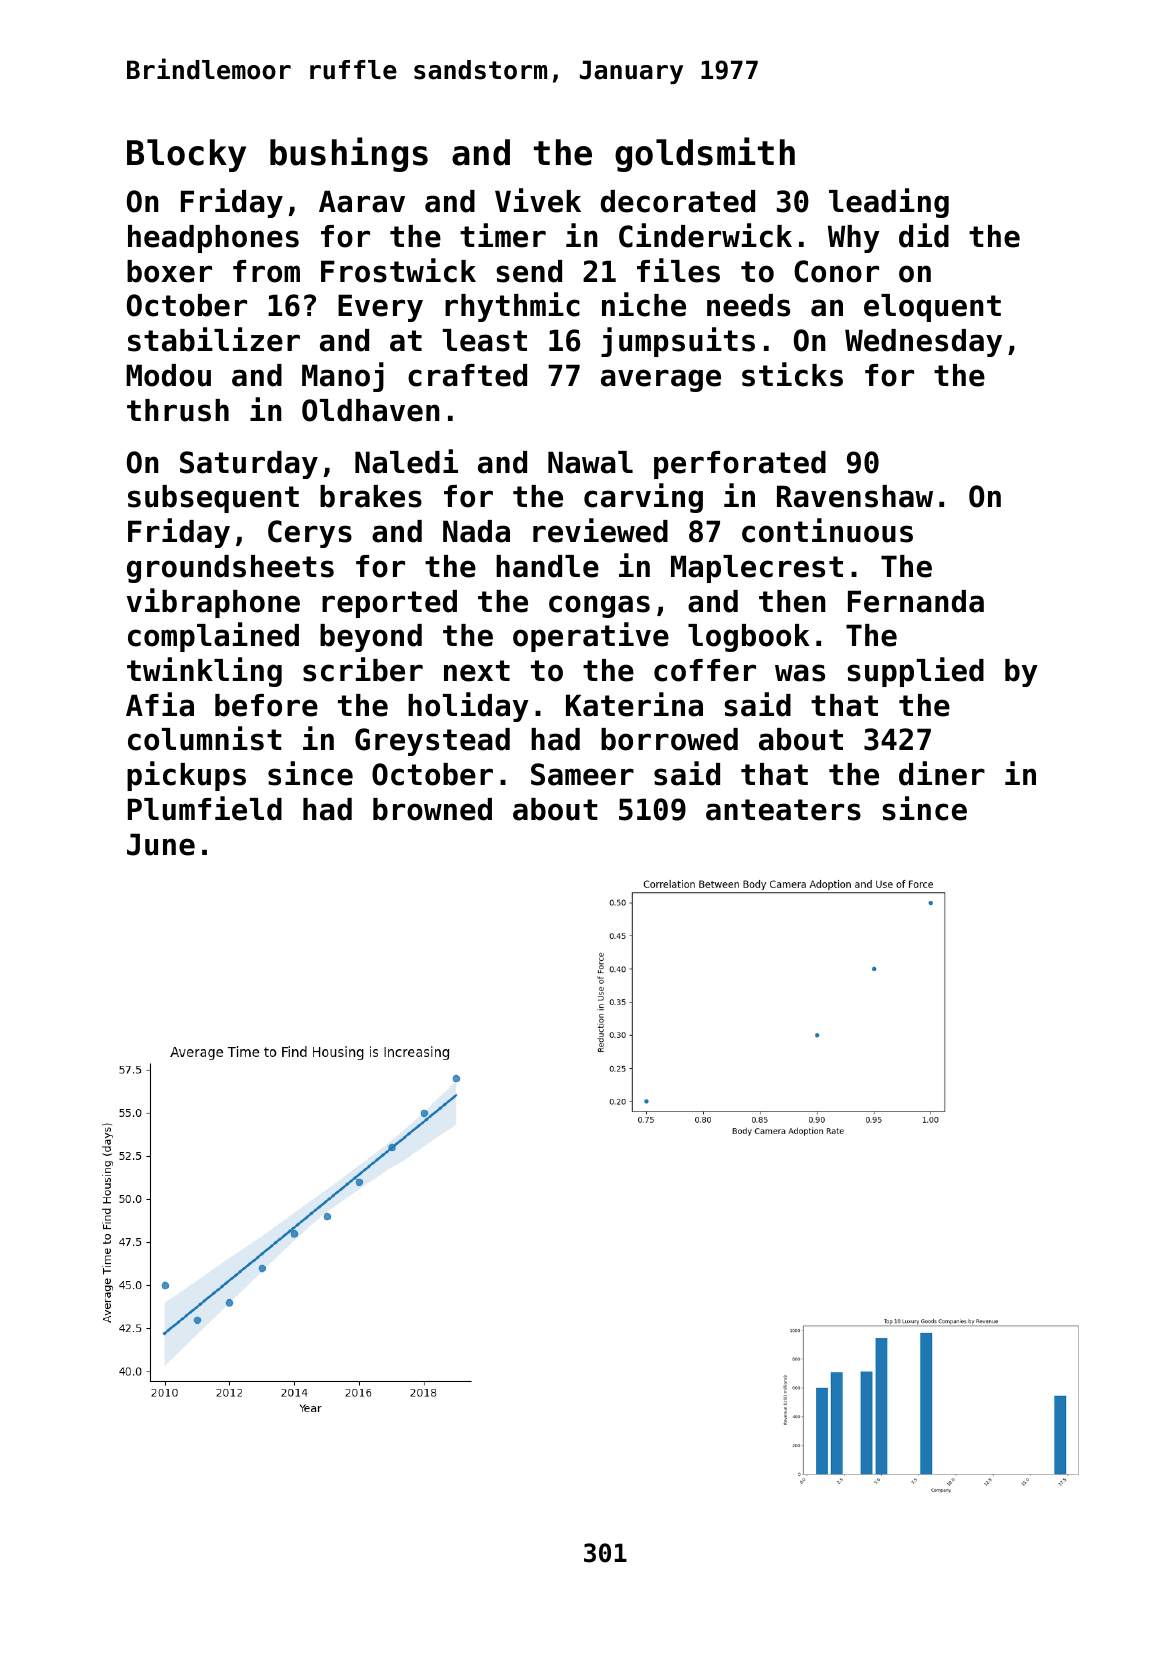  Describe the element at coordinates (230, 569) in the image. I see `groundsheets` at that location.
